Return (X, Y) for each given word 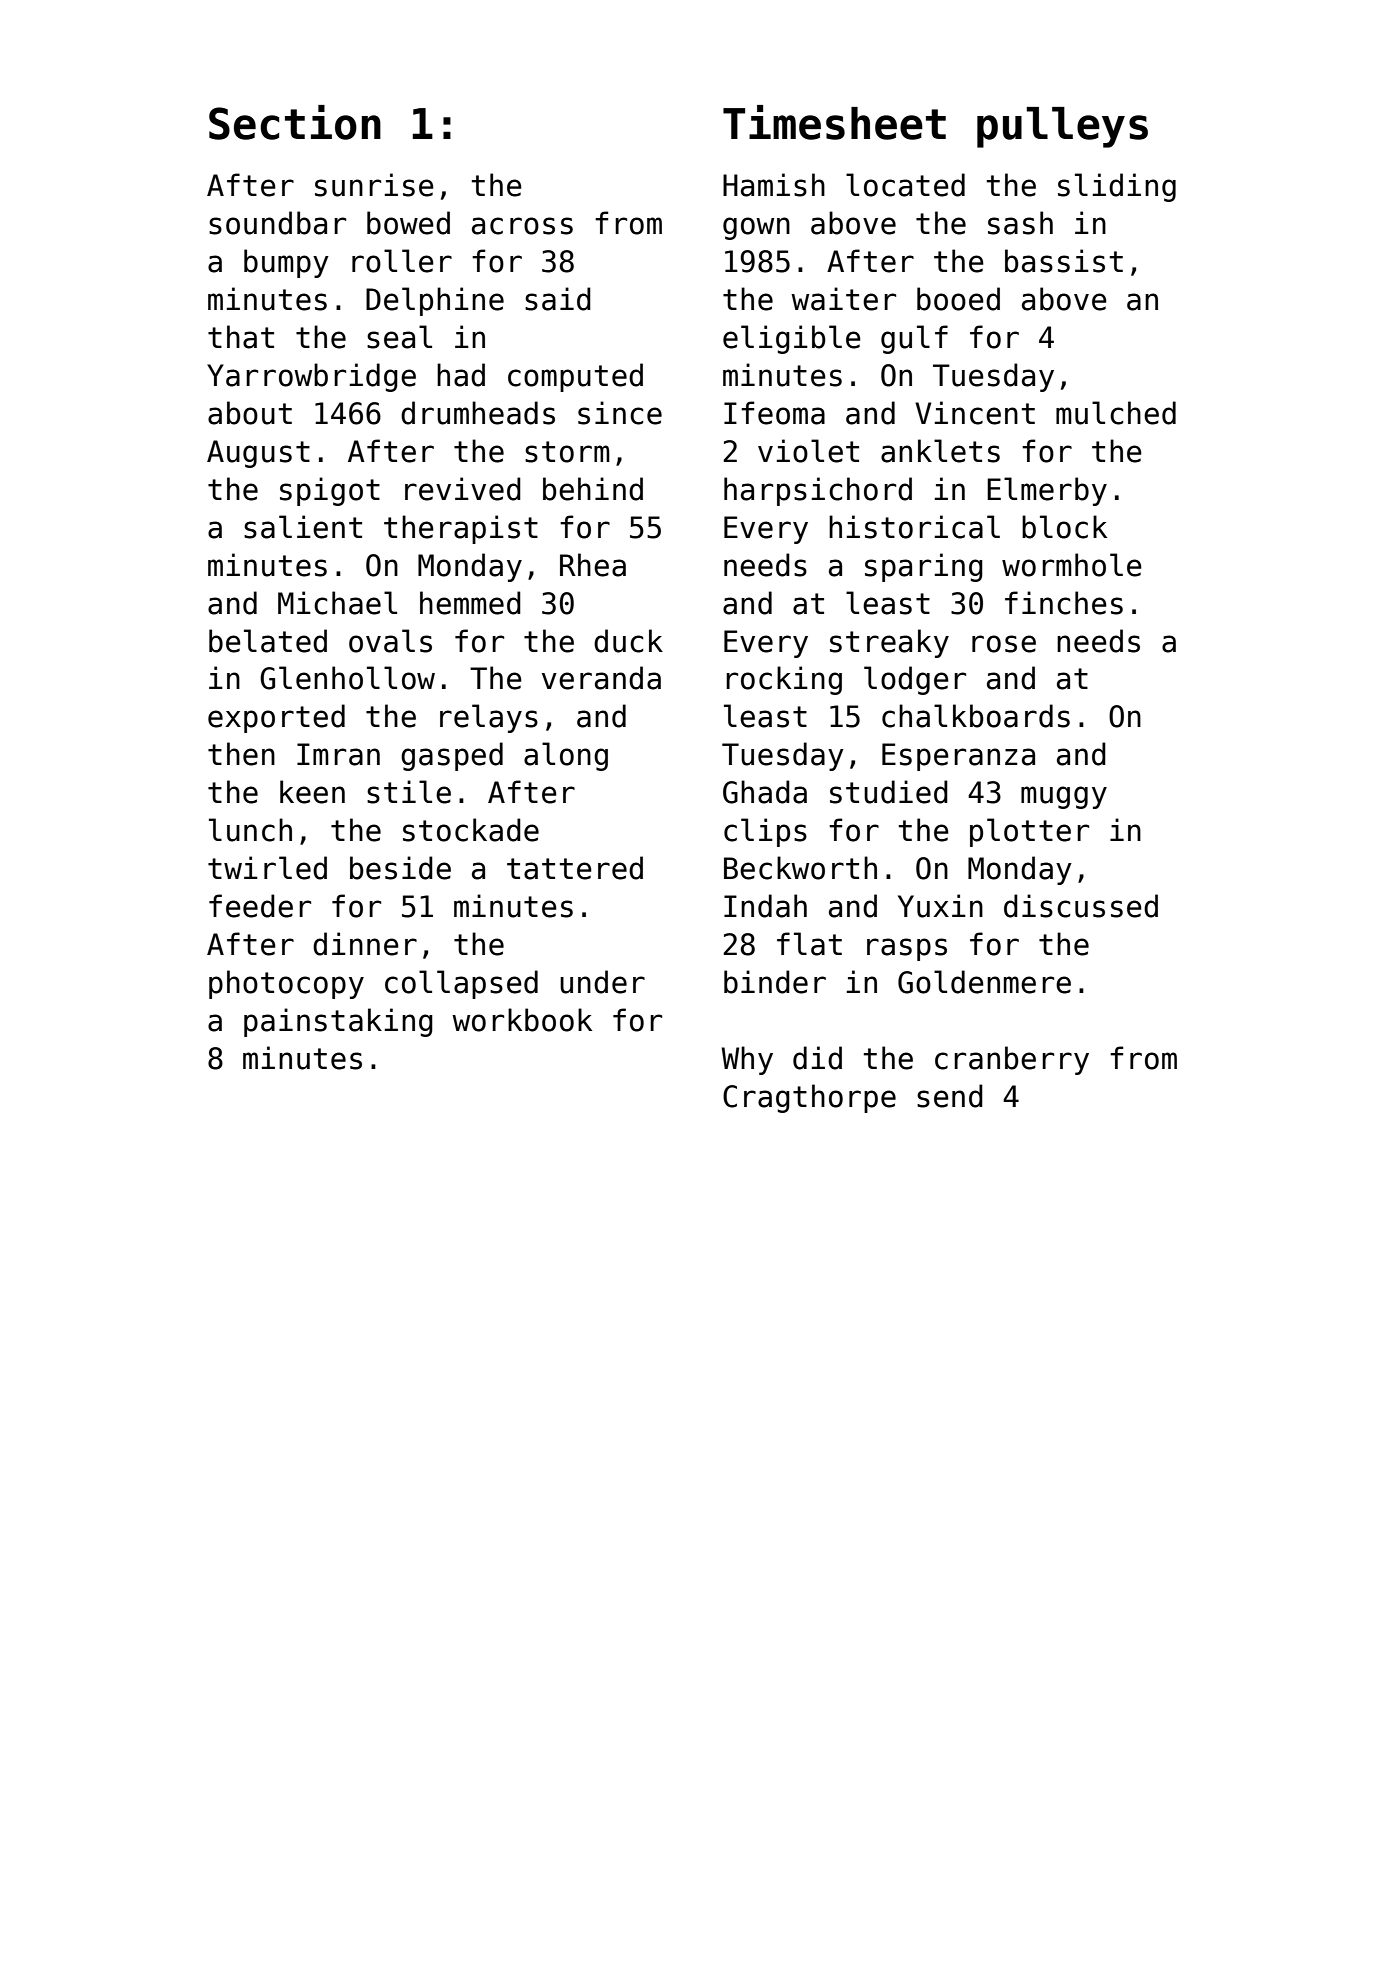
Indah (765, 906)
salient (303, 527)
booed (958, 299)
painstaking (338, 1022)
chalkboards (976, 716)
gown (756, 228)
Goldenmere (984, 982)
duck (628, 641)
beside (400, 868)
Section (295, 122)
